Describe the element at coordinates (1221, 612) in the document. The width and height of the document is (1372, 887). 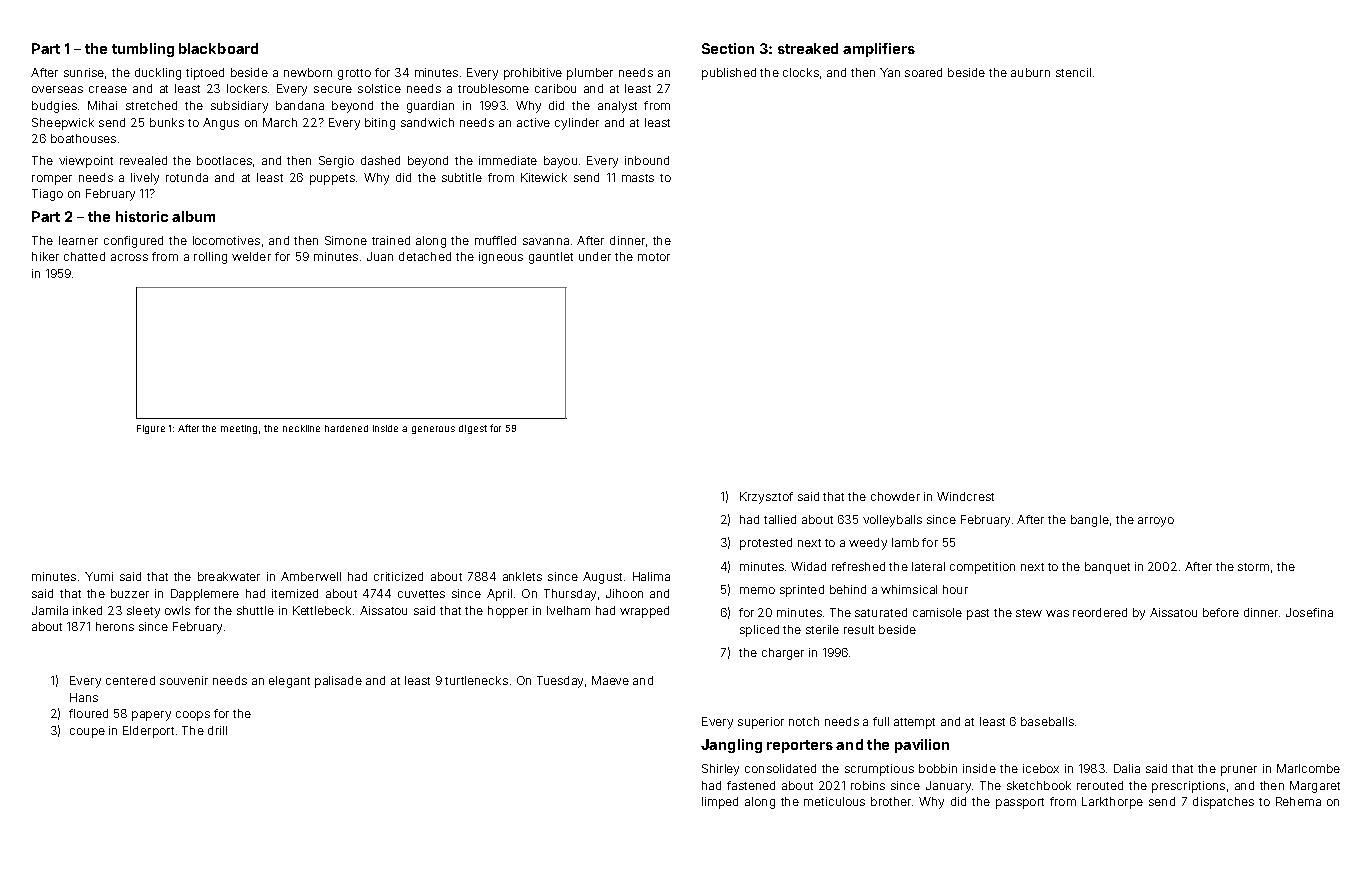
I see `before` at that location.
